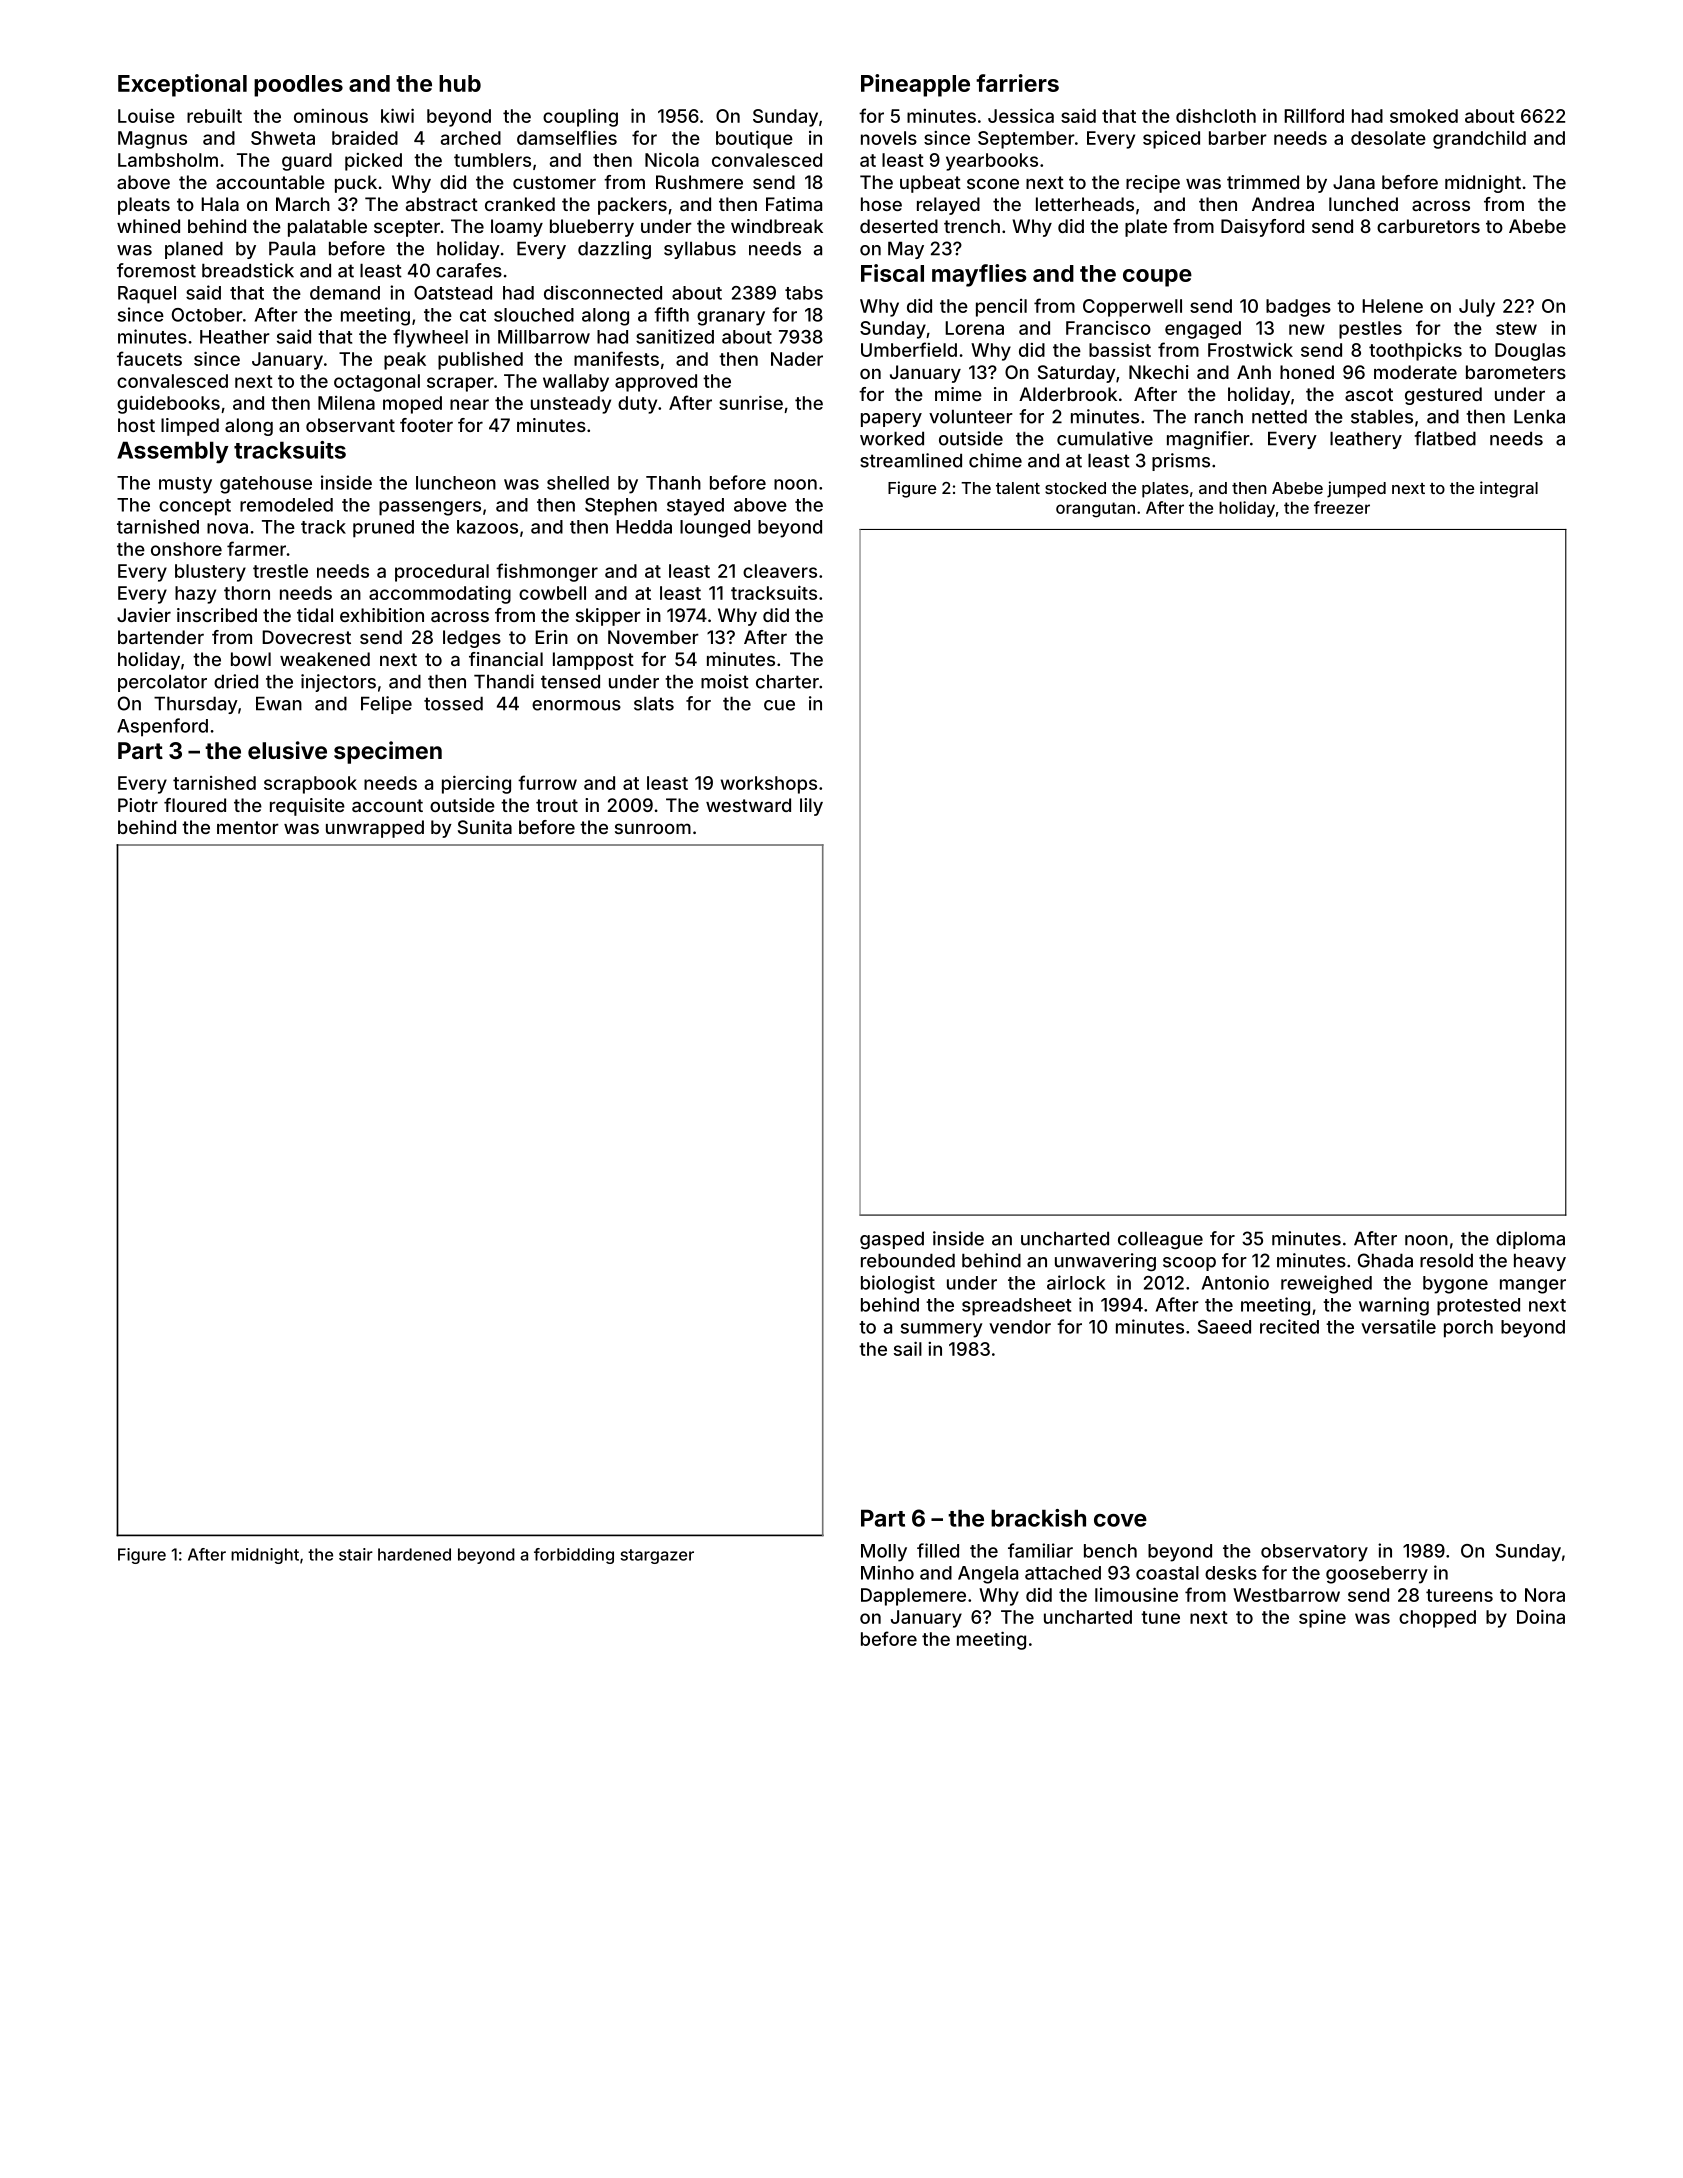 The width and height of the image is (1683, 2178). Describe the element at coordinates (146, 116) in the image. I see `Louise` at that location.
